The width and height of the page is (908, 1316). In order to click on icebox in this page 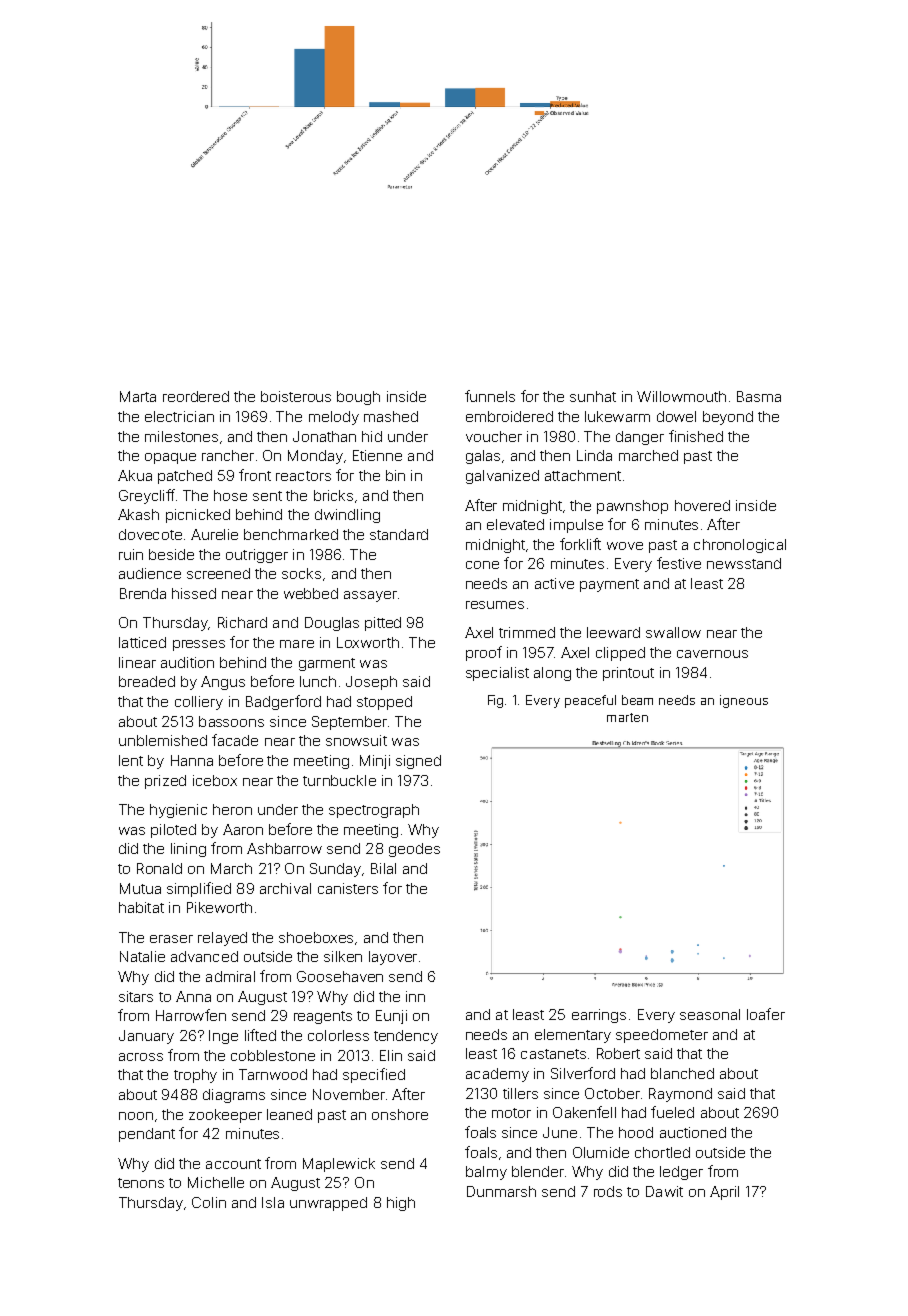, I will do `click(215, 780)`.
